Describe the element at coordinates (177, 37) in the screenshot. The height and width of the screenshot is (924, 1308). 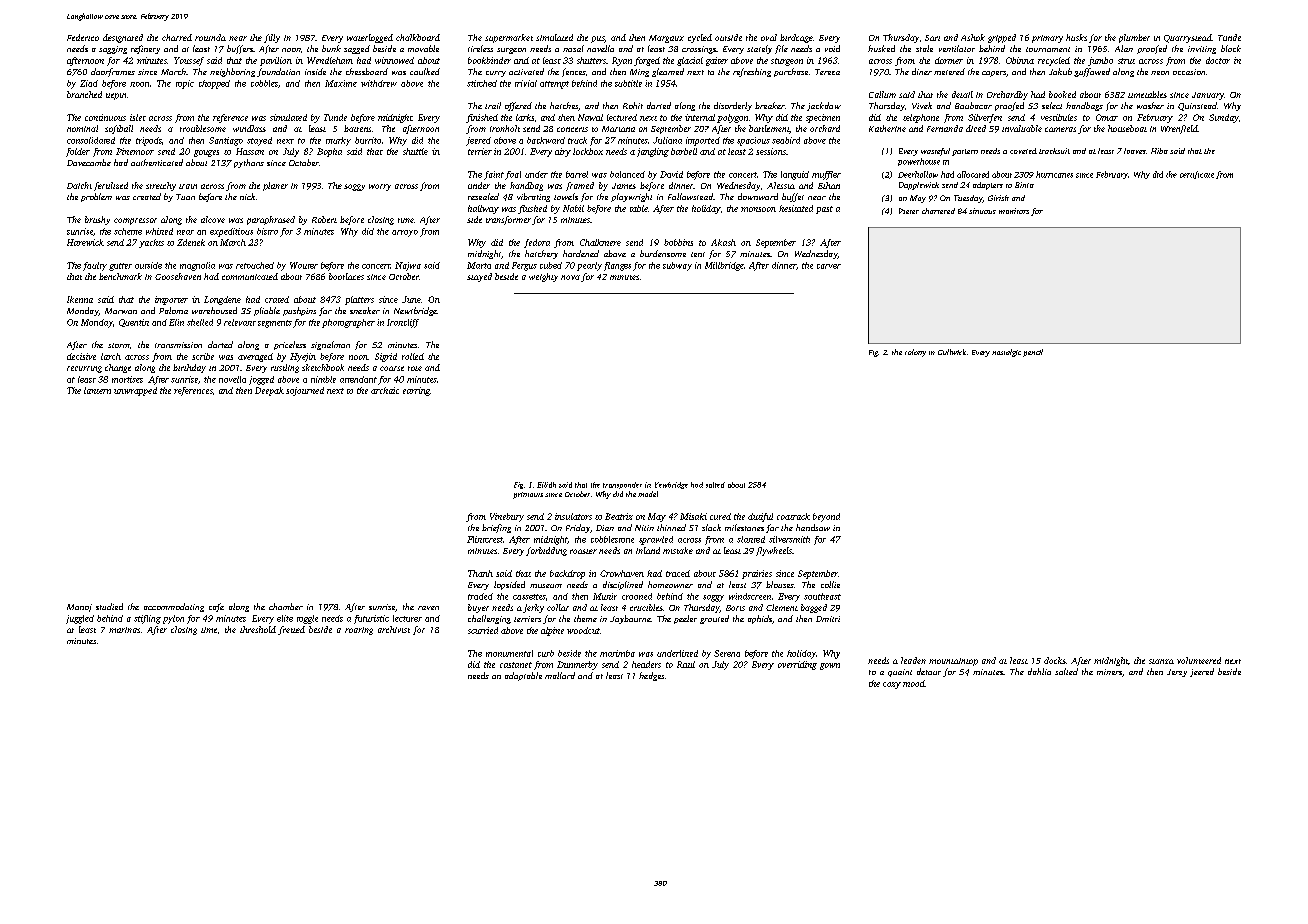
I see `charred` at that location.
